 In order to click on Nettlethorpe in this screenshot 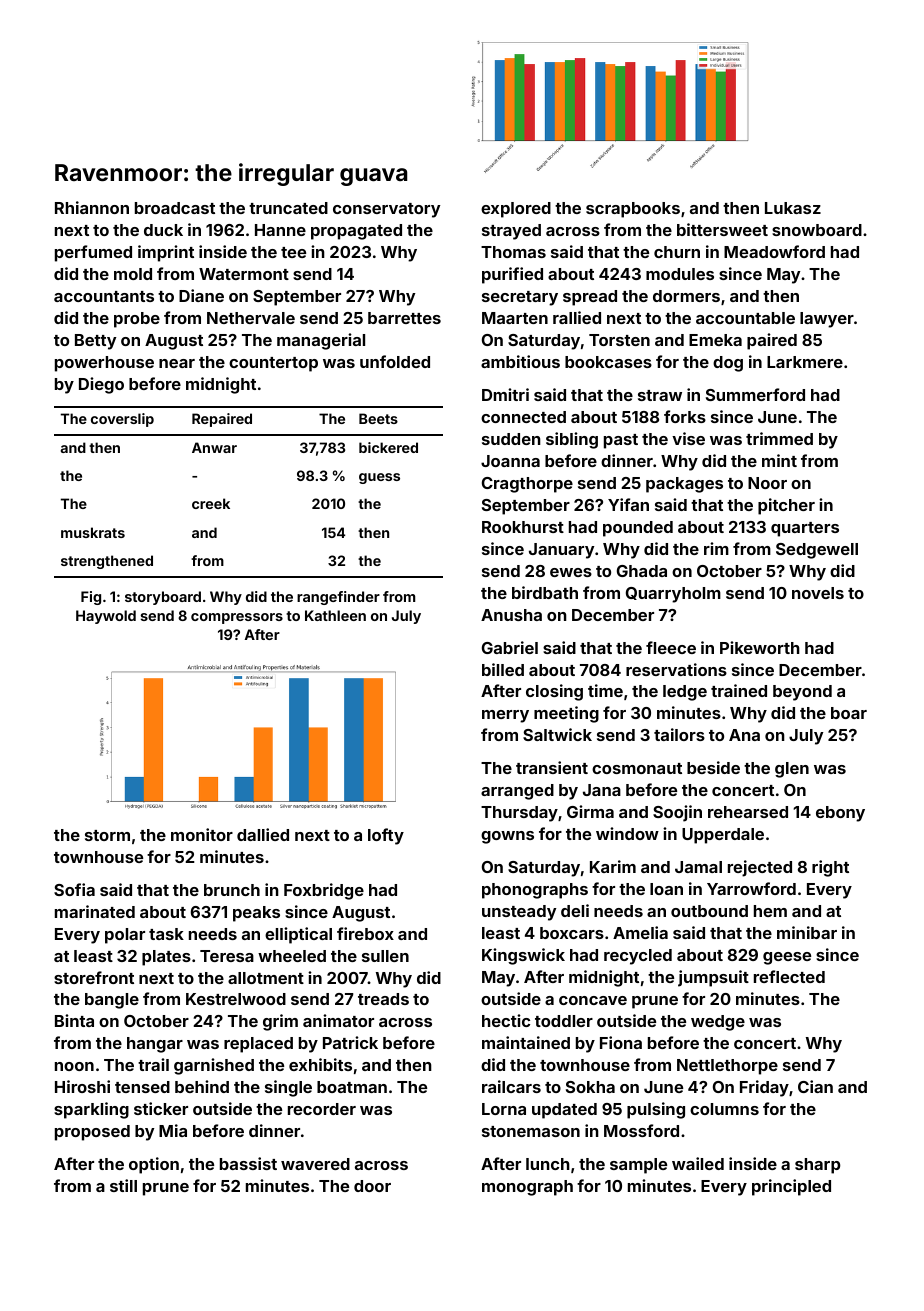, I will do `click(727, 1067)`.
